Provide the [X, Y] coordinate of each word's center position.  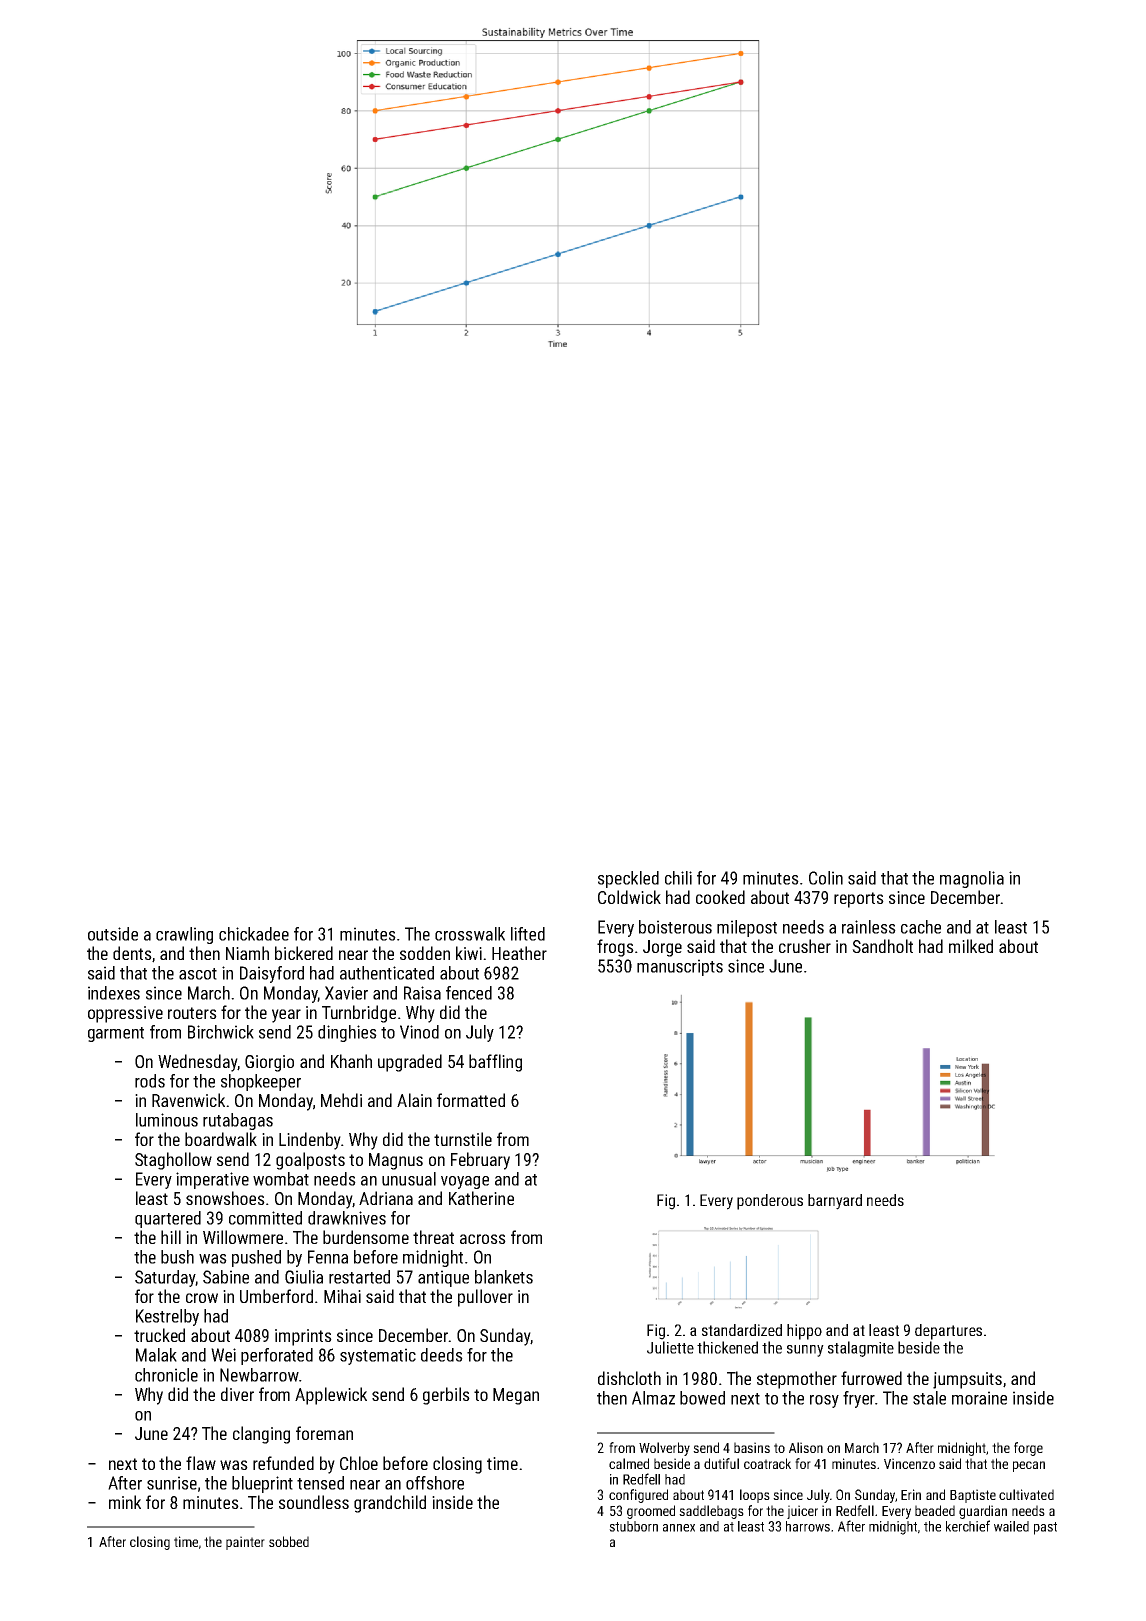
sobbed [289, 1541]
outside [113, 934]
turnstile [463, 1139]
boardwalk [221, 1139]
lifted [528, 934]
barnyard [835, 1202]
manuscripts [680, 967]
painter [245, 1543]
